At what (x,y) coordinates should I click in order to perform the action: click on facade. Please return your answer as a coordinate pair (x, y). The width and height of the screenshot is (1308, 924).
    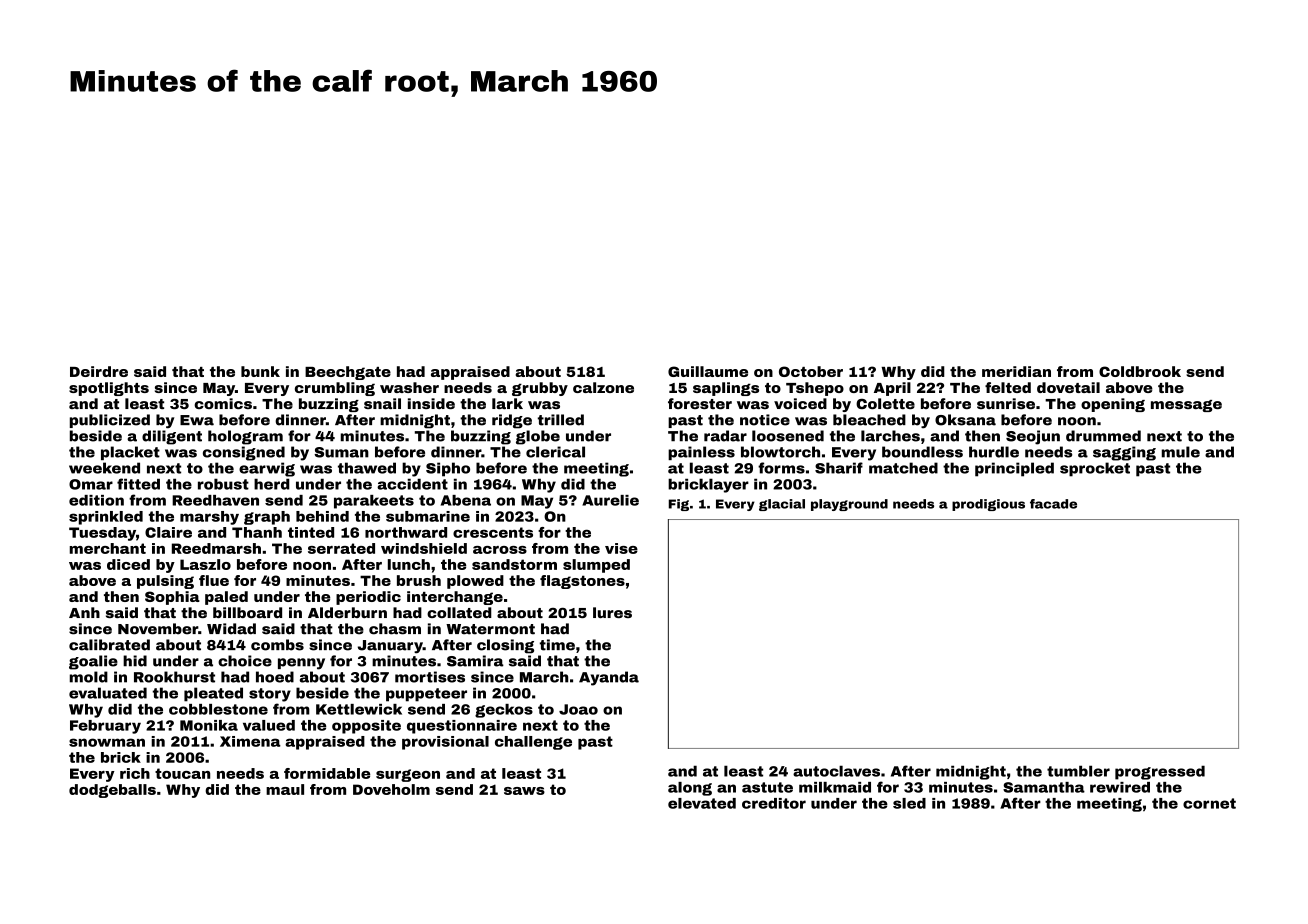
    Looking at the image, I should click on (1053, 504).
